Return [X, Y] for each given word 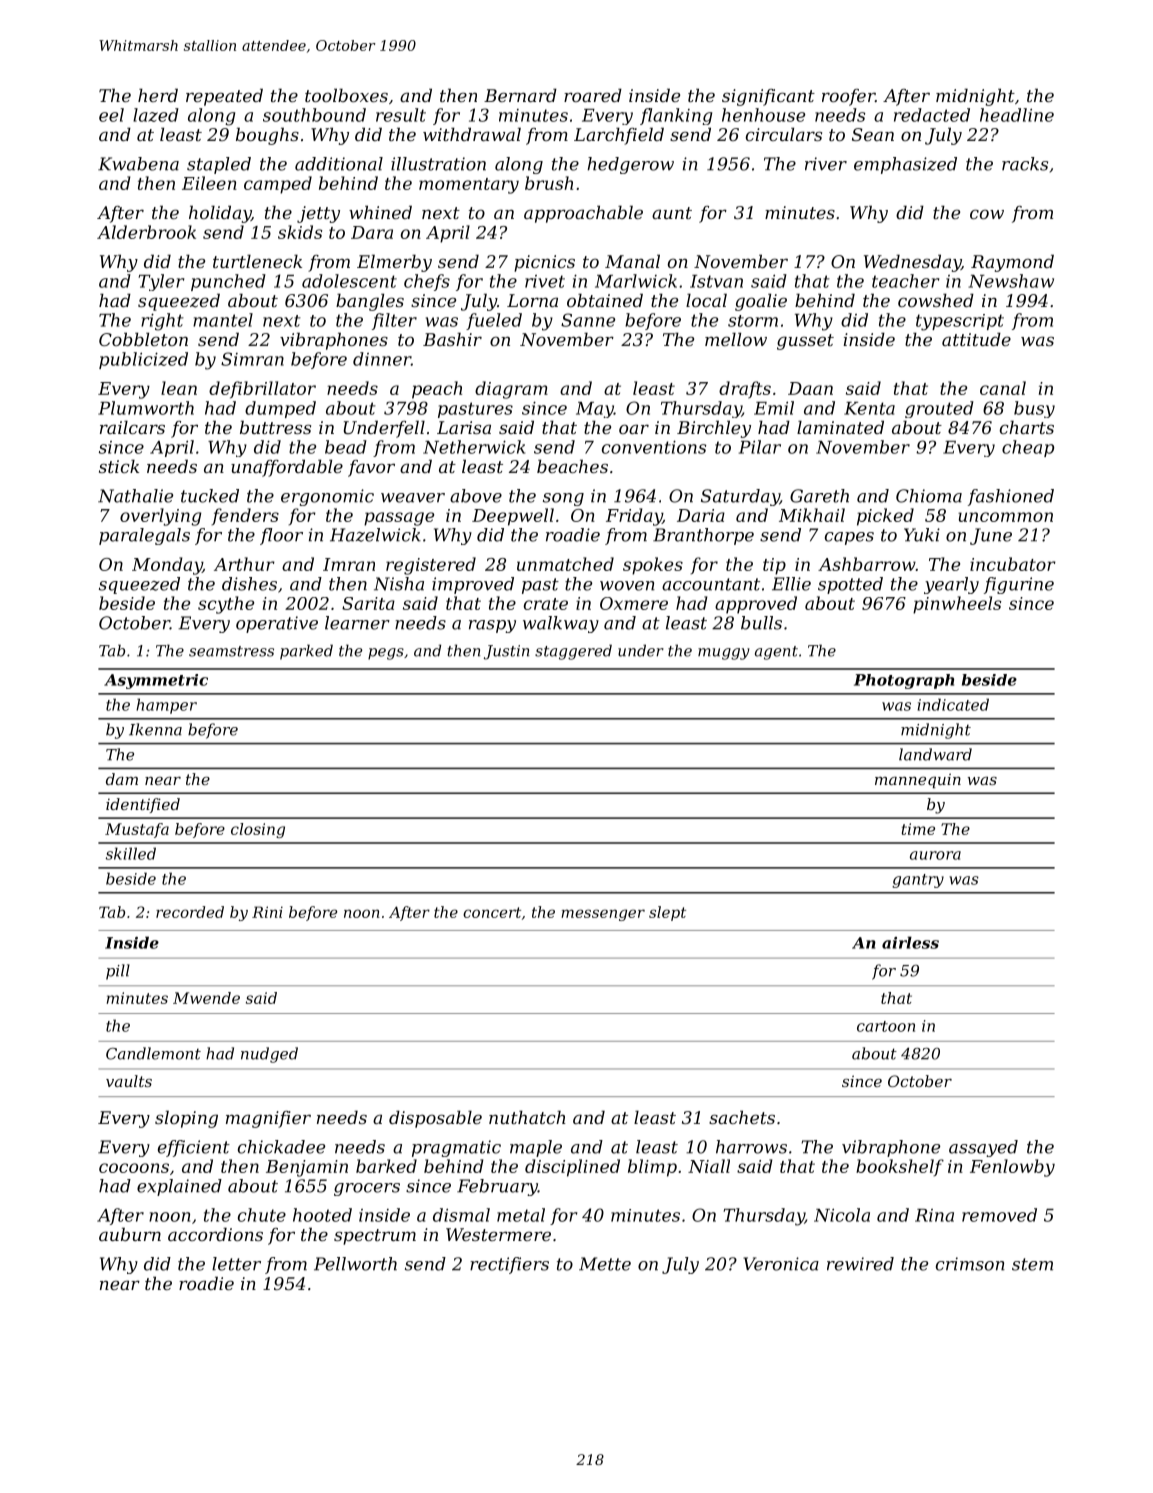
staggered [573, 652]
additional [339, 164]
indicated [953, 704]
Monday [167, 566]
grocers [367, 1189]
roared [593, 95]
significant [768, 97]
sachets [742, 1117]
